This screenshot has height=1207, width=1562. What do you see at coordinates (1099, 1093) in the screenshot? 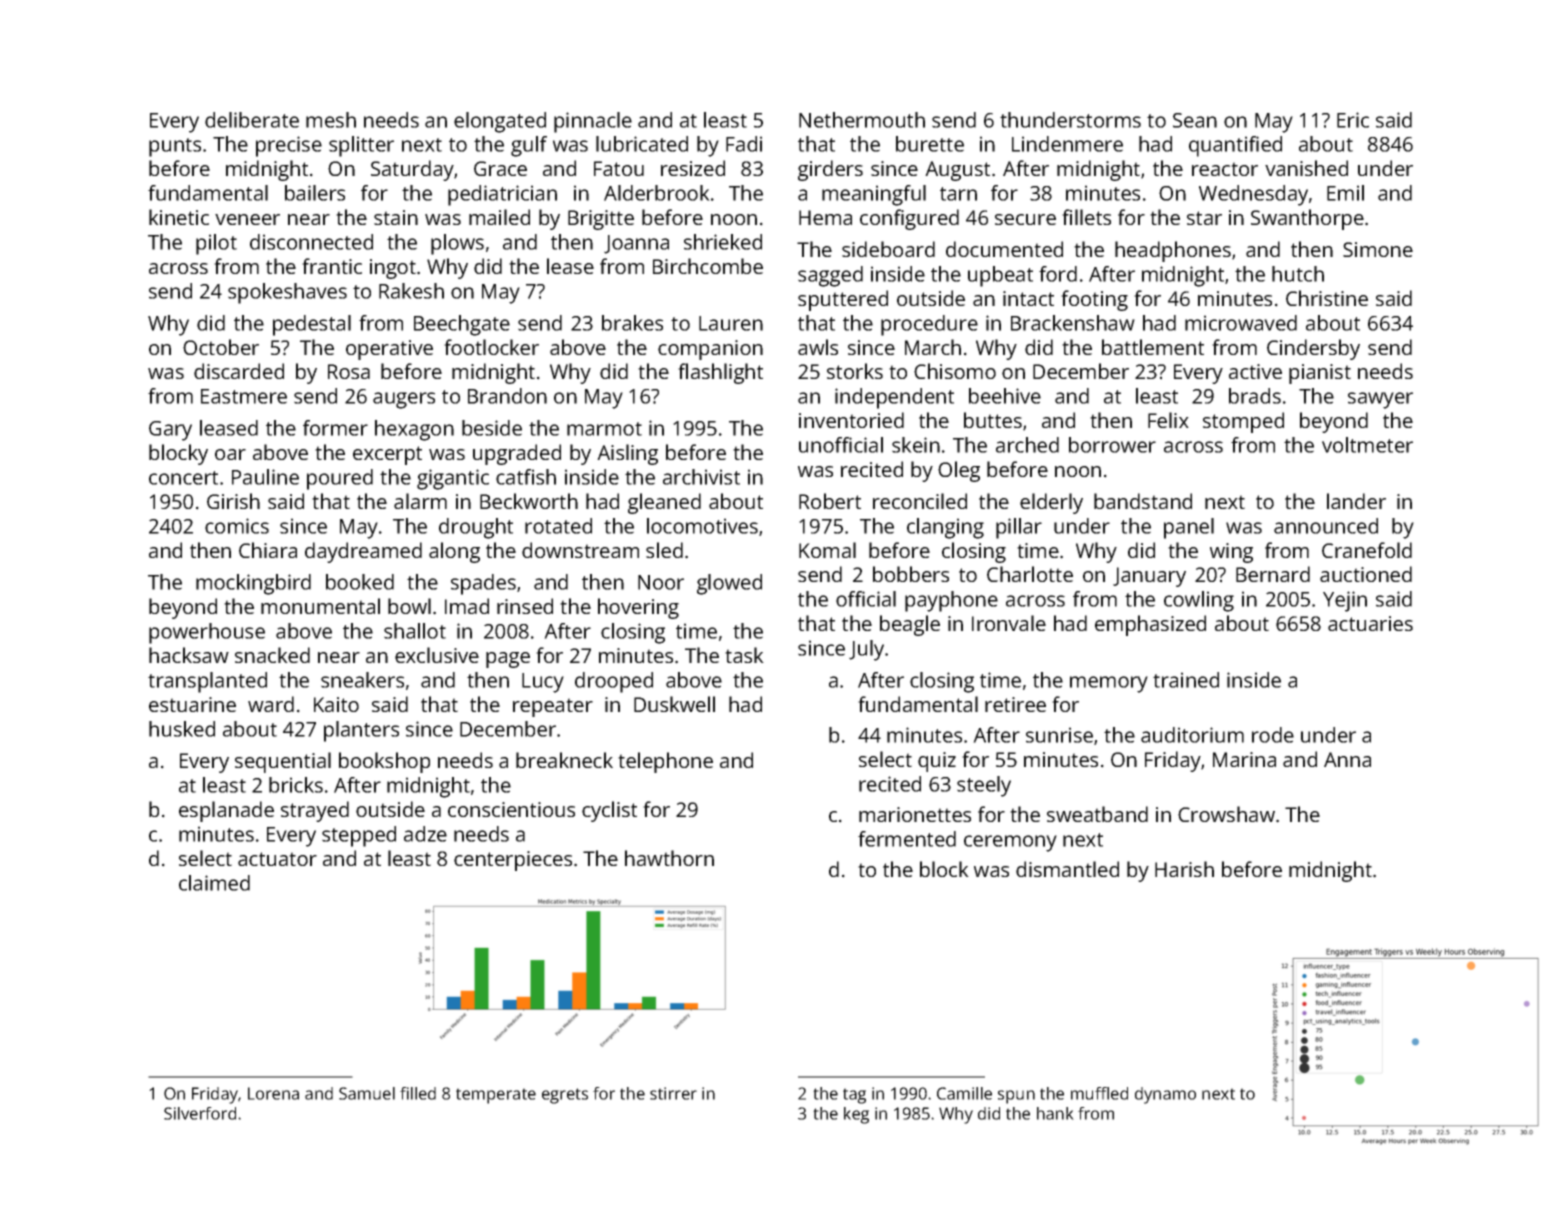
I see `muffled` at bounding box center [1099, 1093].
